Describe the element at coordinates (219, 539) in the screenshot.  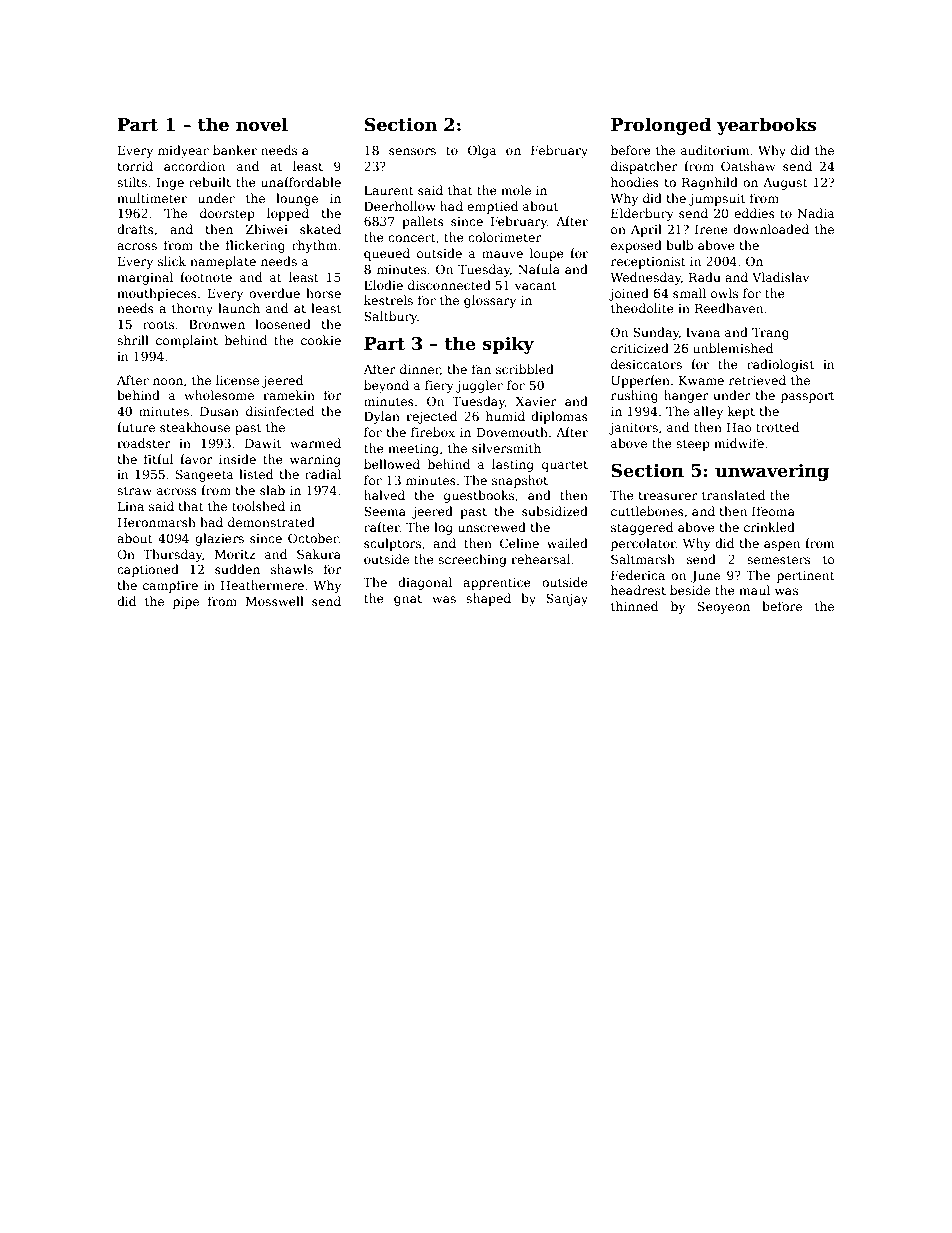
I see `glaziers` at that location.
